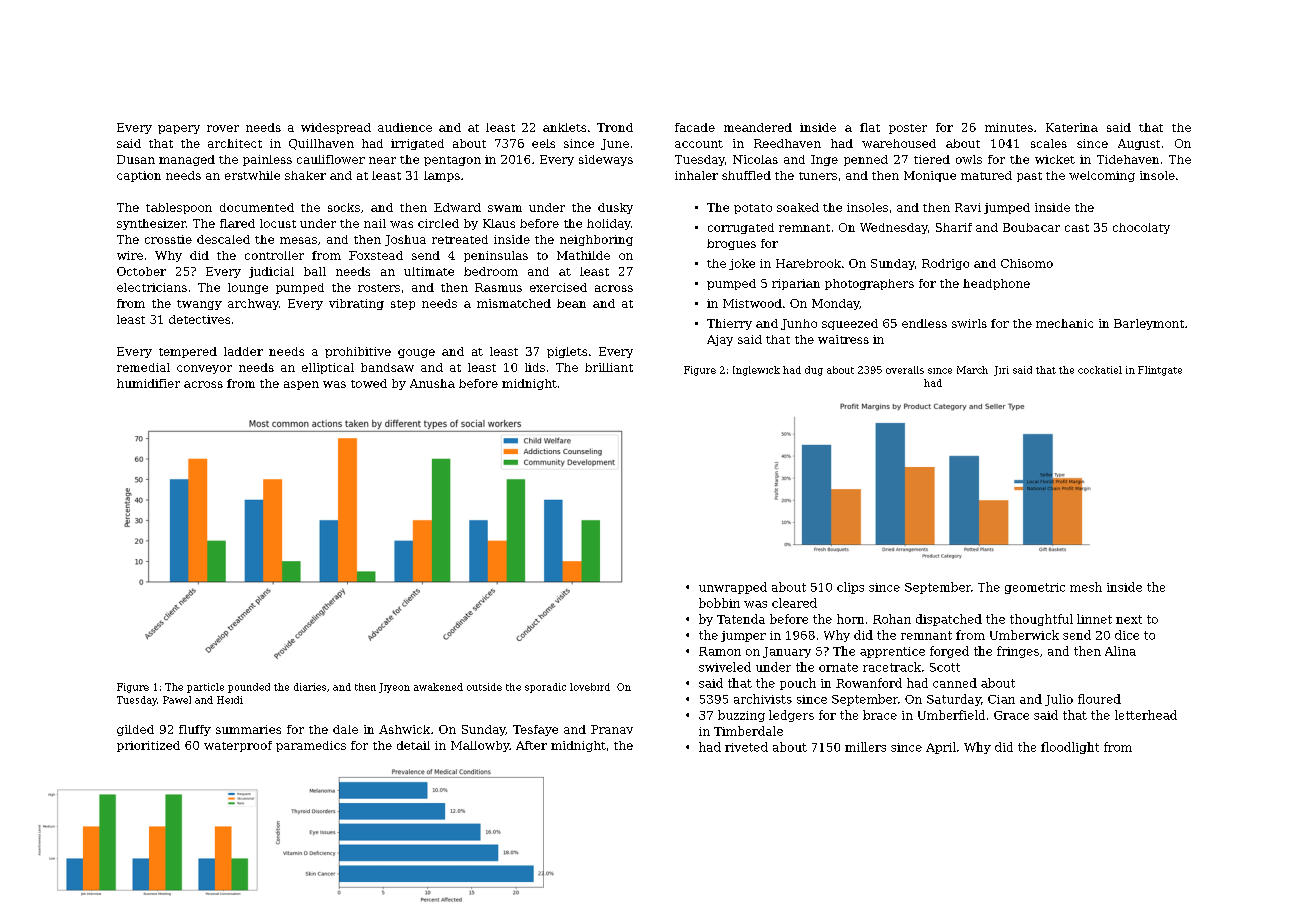 This screenshot has width=1308, height=924. Describe the element at coordinates (733, 588) in the screenshot. I see `unwrapped` at that location.
